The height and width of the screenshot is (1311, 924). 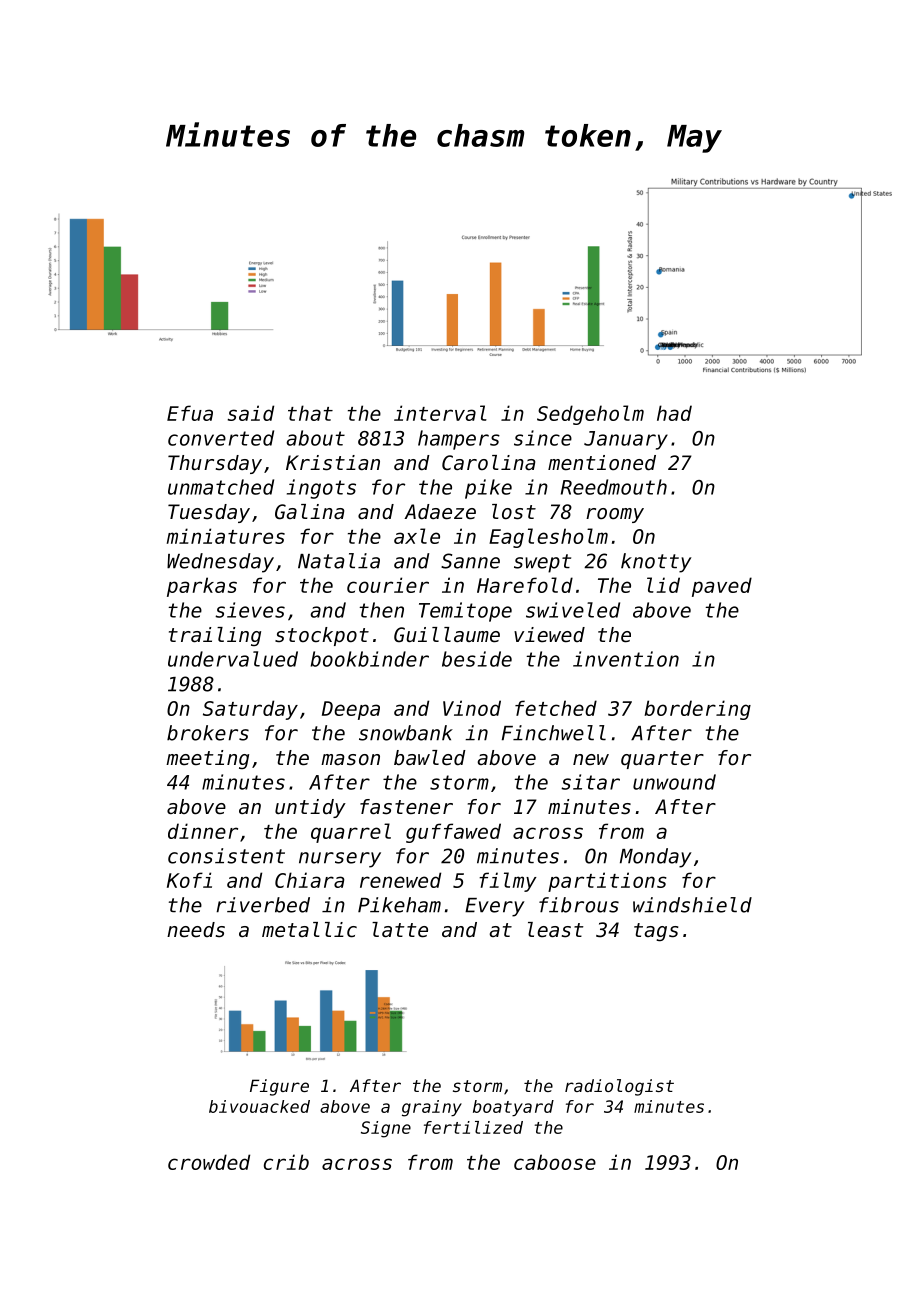 What do you see at coordinates (208, 733) in the screenshot?
I see `brokers` at bounding box center [208, 733].
